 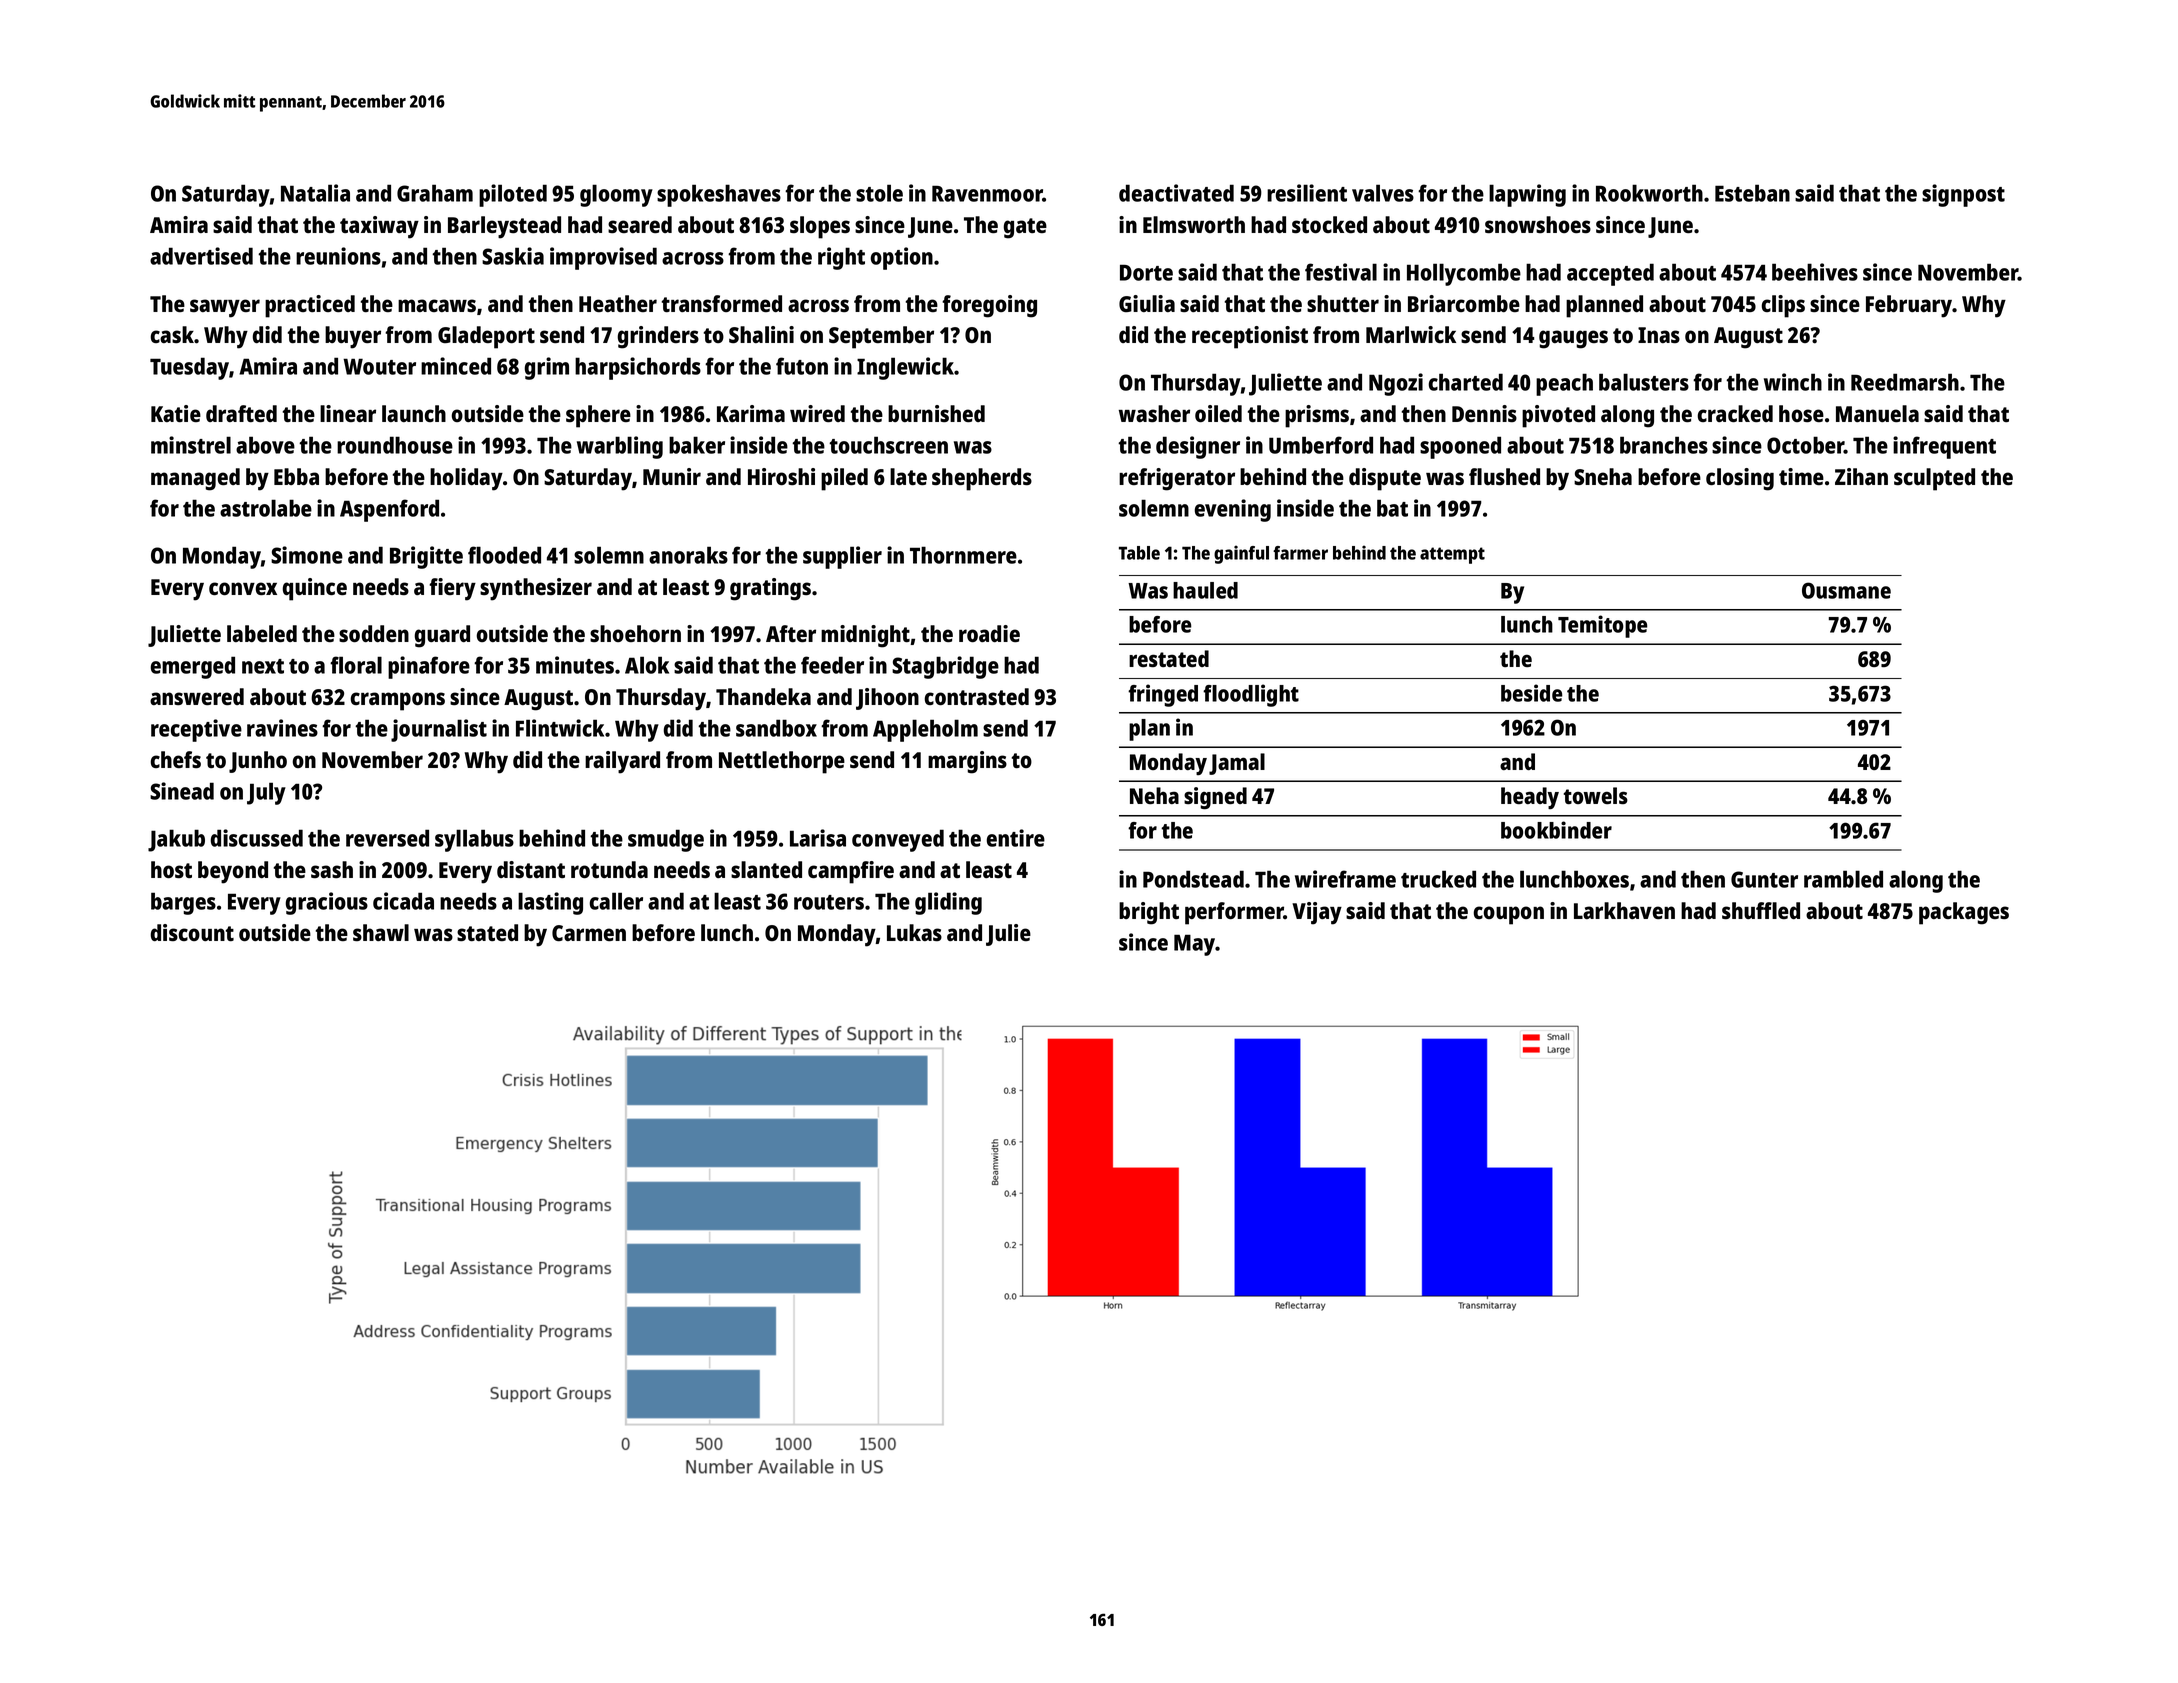 I want to click on Gunter, so click(x=1764, y=879).
